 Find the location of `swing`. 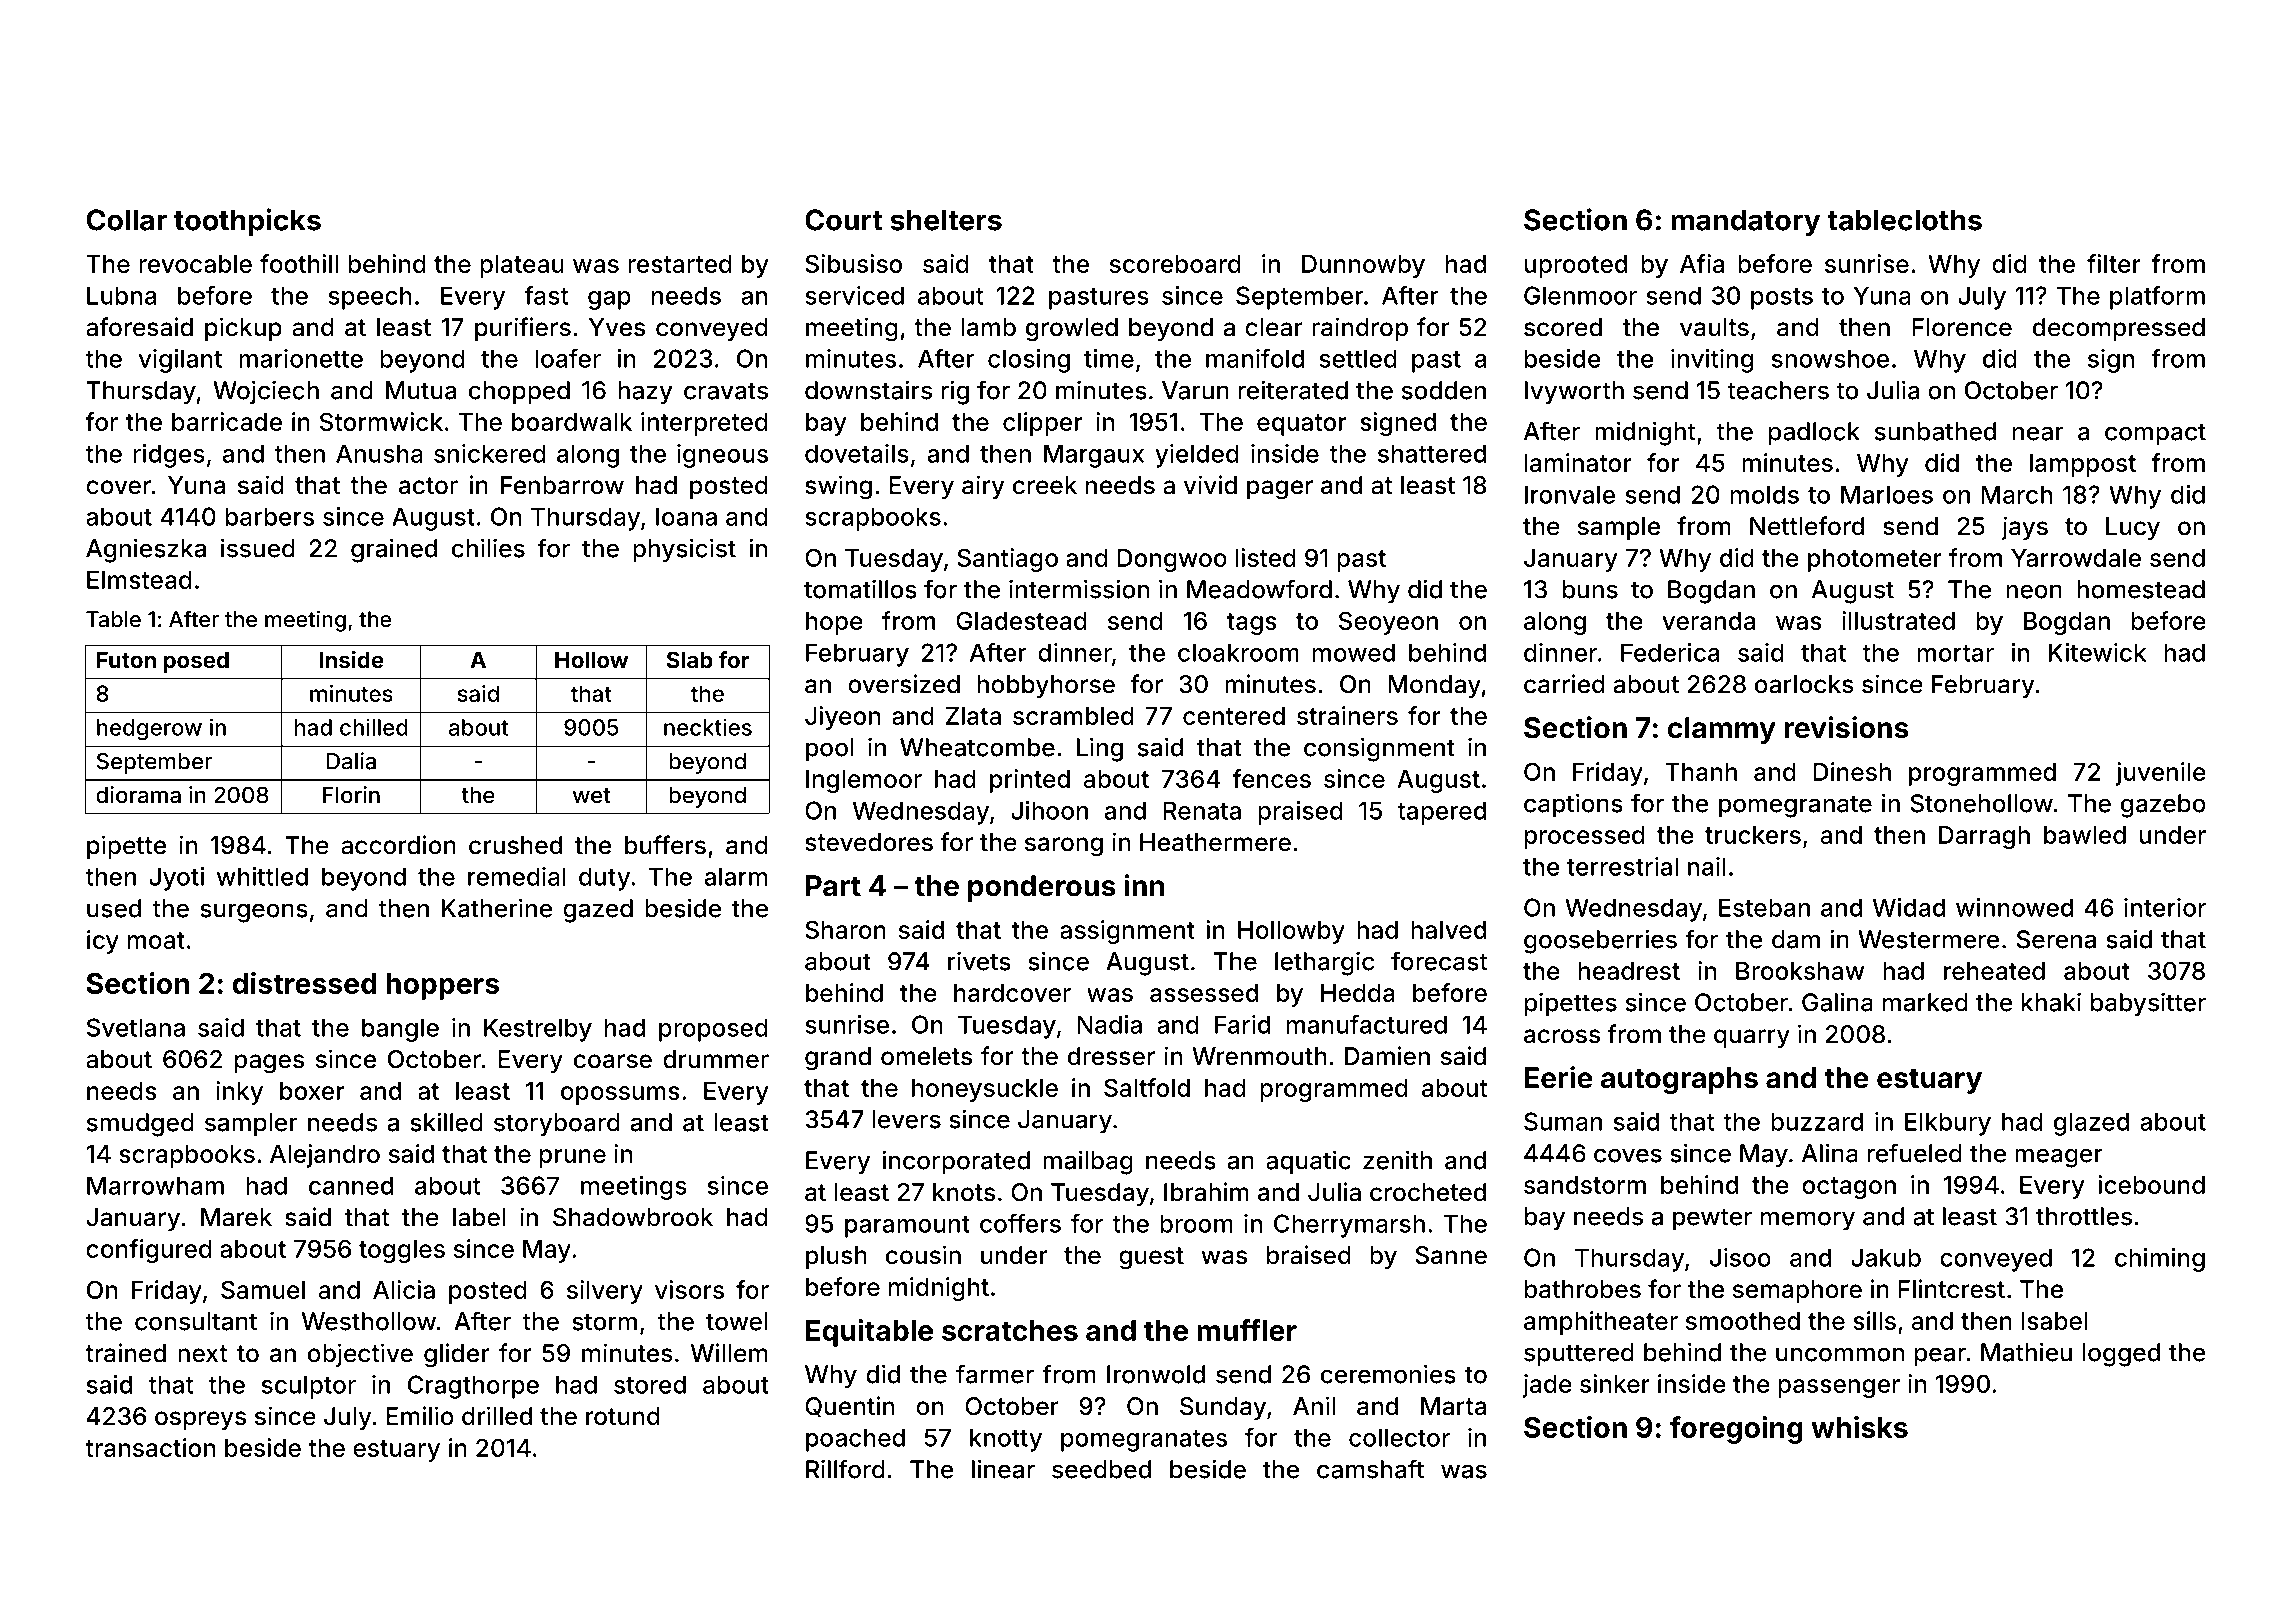

swing is located at coordinates (838, 487).
